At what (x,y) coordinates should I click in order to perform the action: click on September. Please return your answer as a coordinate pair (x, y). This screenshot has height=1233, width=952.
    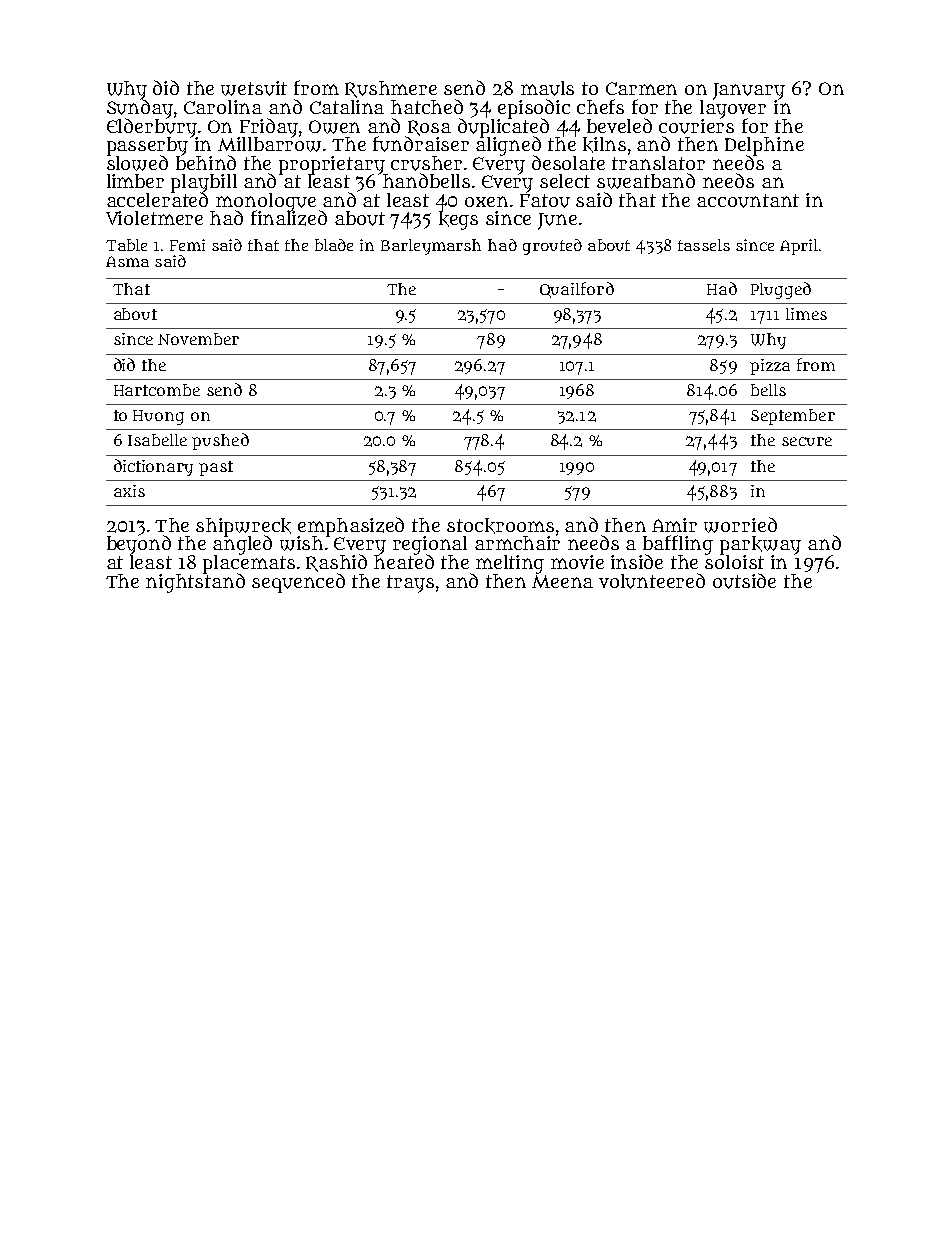
    Looking at the image, I should click on (793, 417).
